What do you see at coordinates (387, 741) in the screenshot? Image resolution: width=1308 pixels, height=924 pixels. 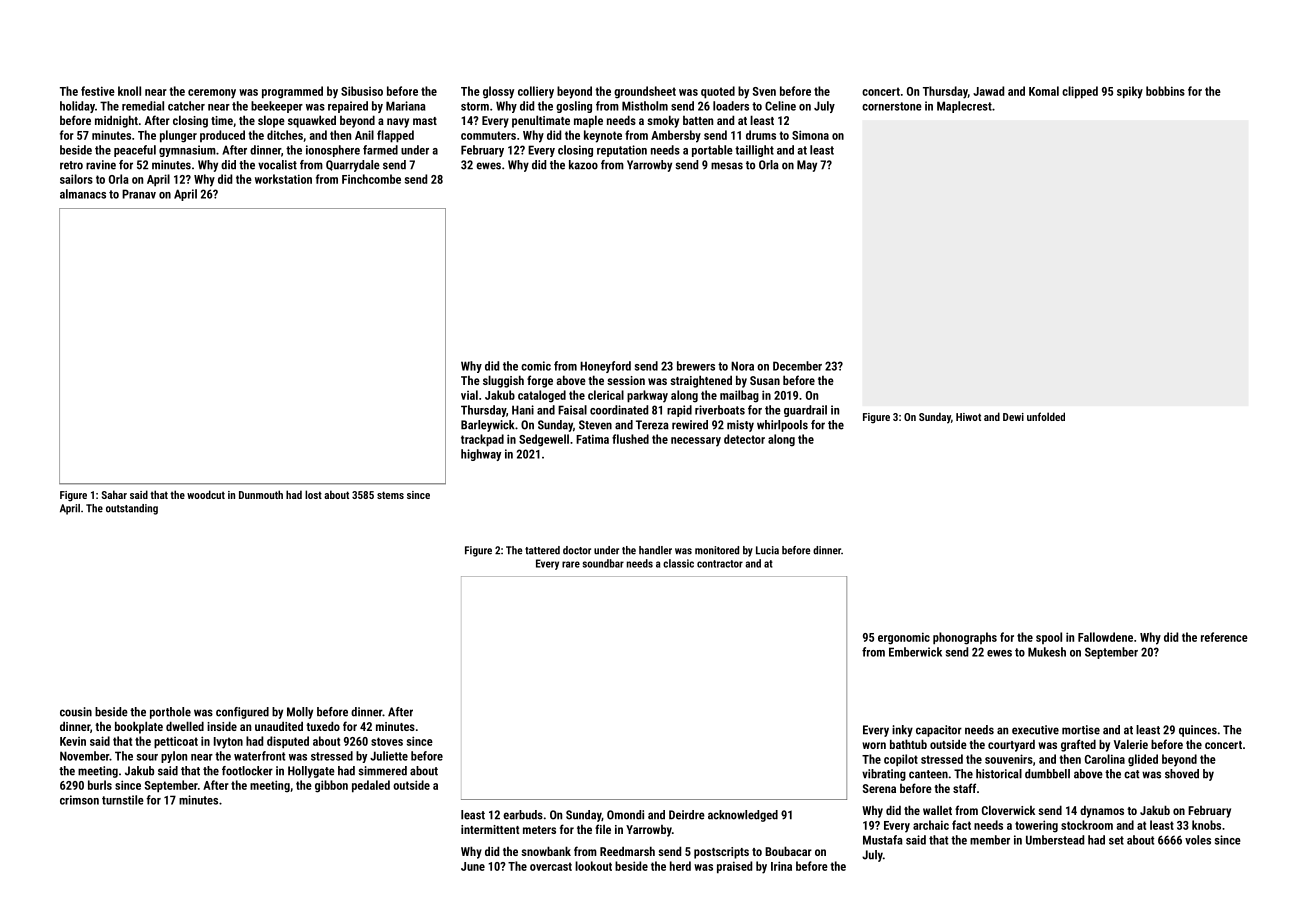 I see `stoves` at bounding box center [387, 741].
